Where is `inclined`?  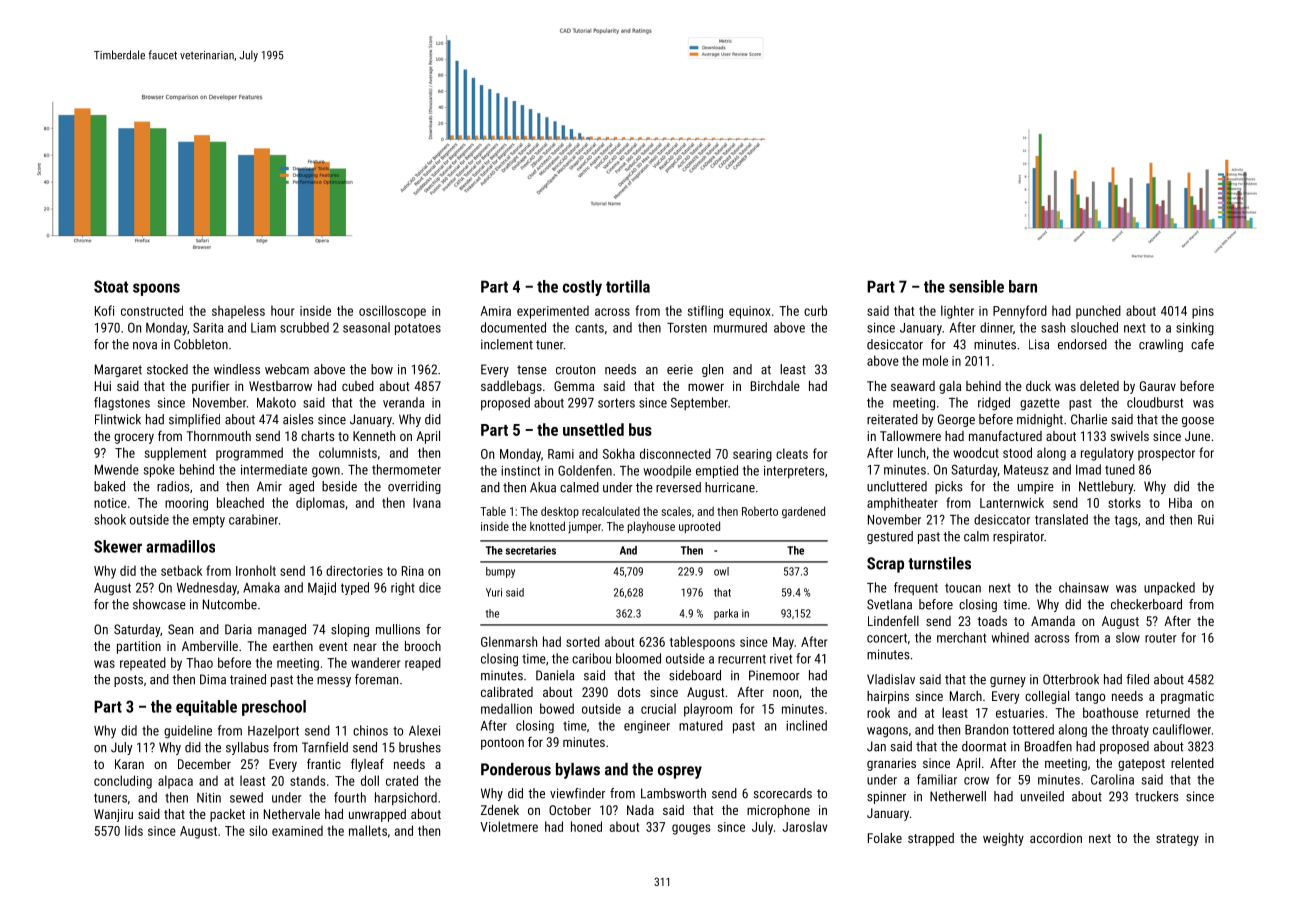 inclined is located at coordinates (806, 725).
